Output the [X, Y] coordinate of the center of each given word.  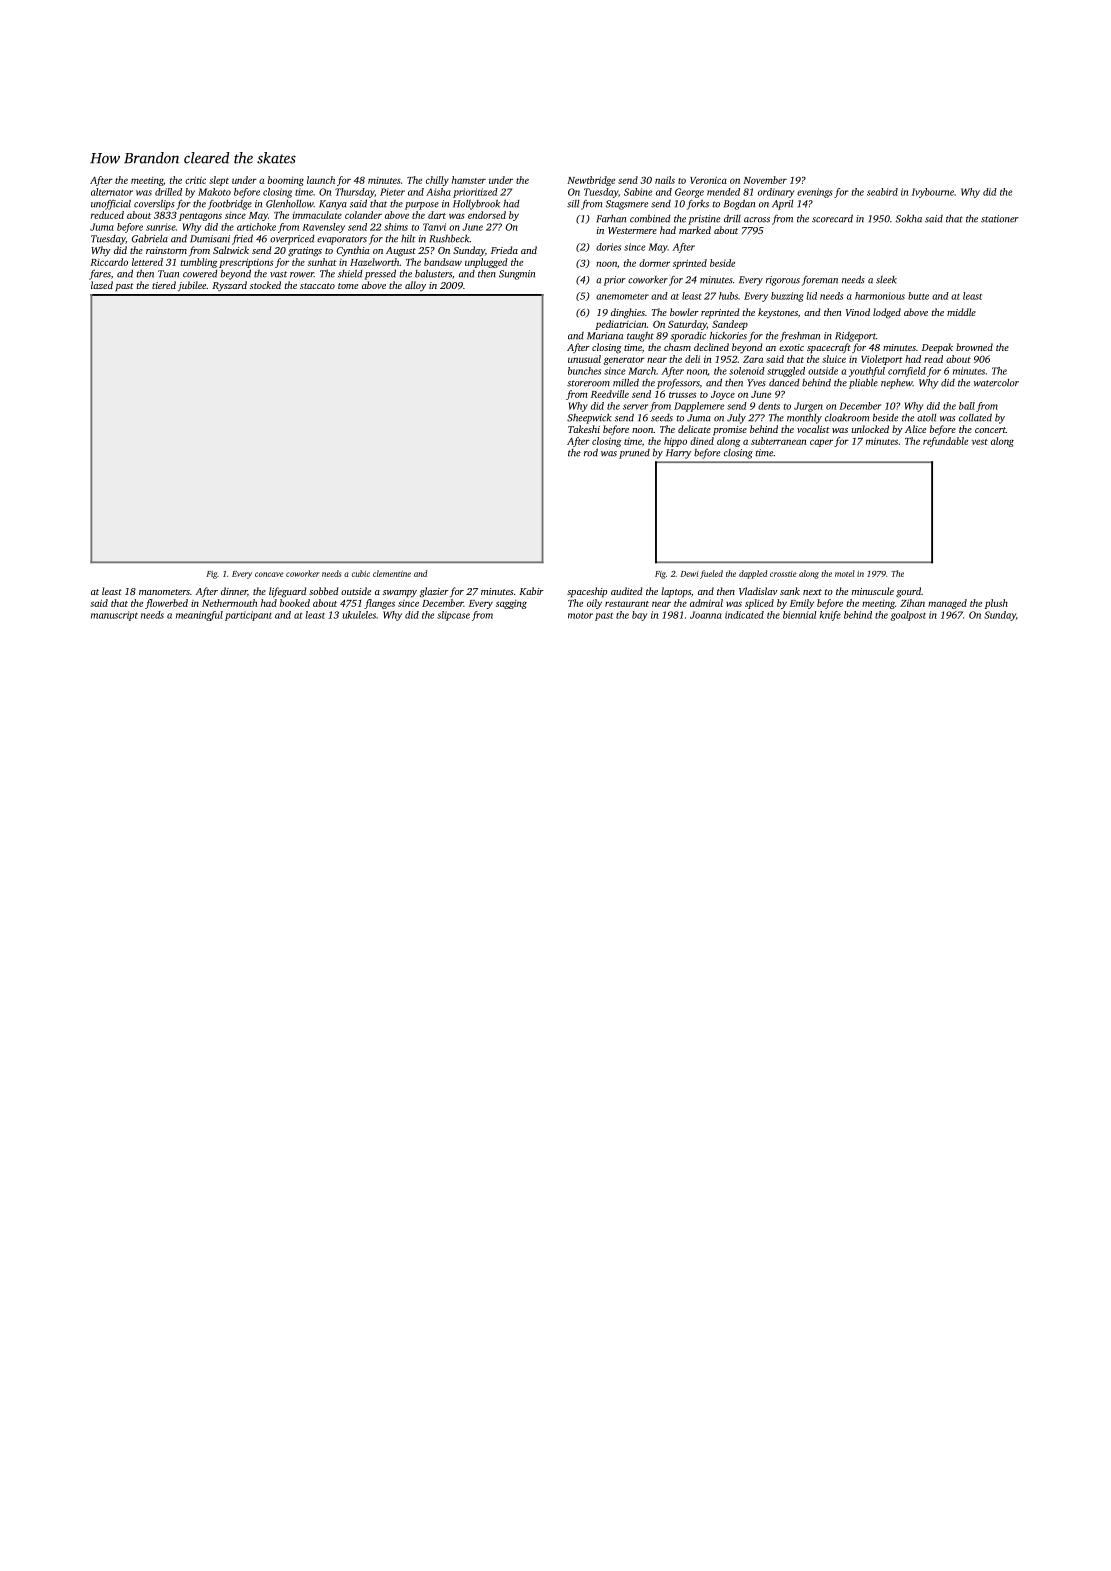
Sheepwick [589, 418]
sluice [834, 359]
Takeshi [584, 429]
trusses [682, 395]
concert [990, 430]
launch [321, 180]
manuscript [114, 616]
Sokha [909, 218]
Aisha [438, 192]
